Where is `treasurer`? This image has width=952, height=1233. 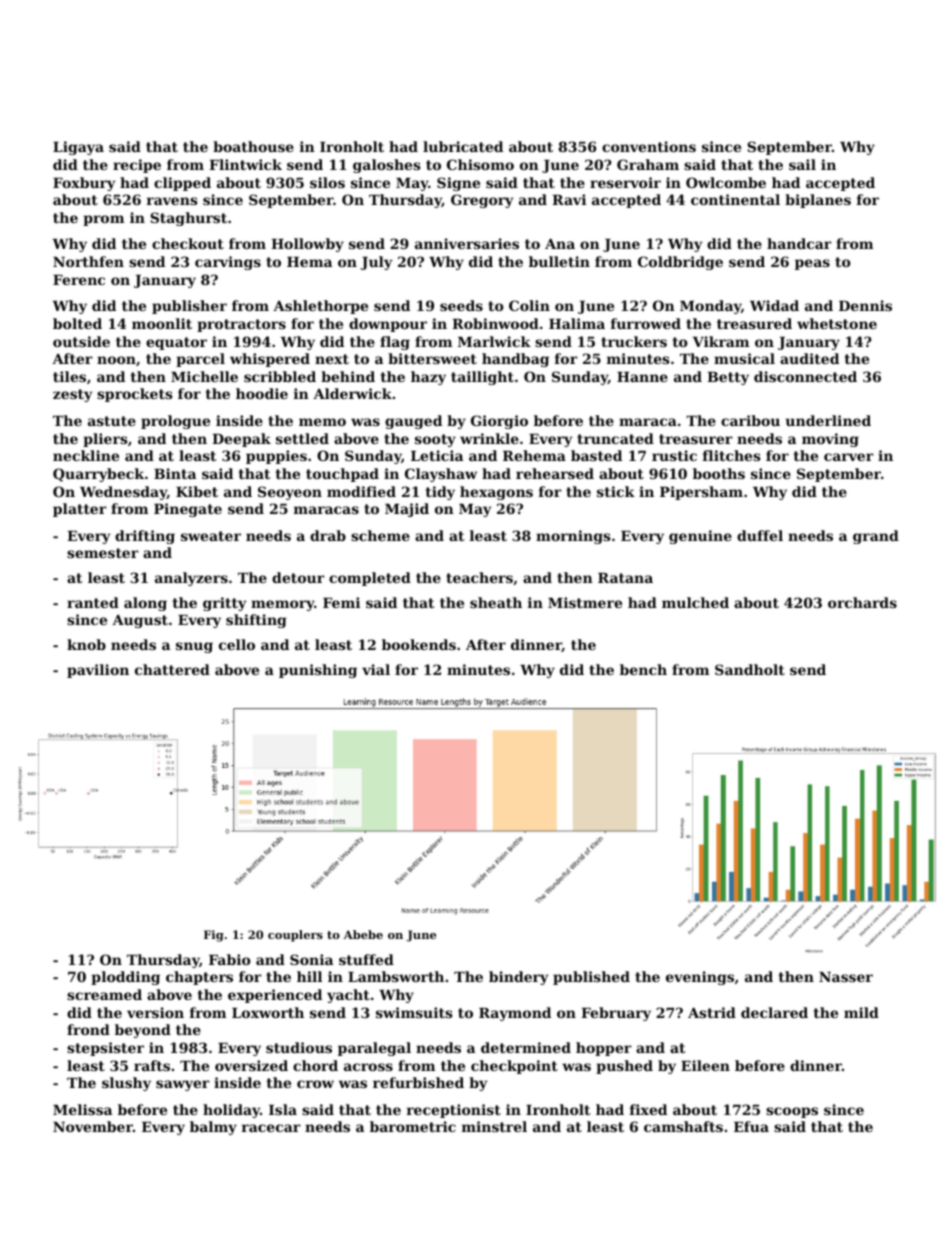
treasurer is located at coordinates (696, 439).
